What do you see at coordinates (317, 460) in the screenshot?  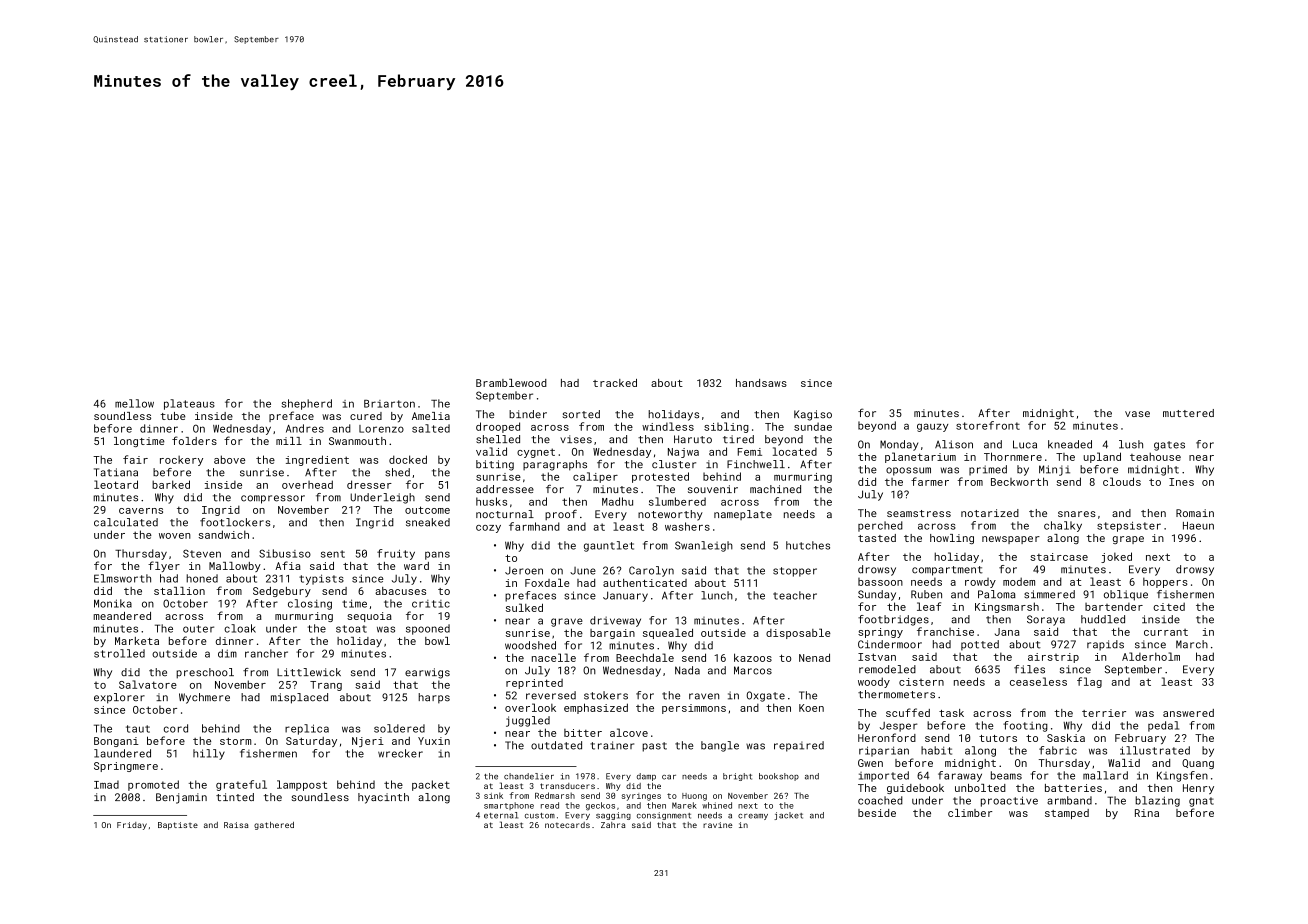 I see `ingredient` at bounding box center [317, 460].
